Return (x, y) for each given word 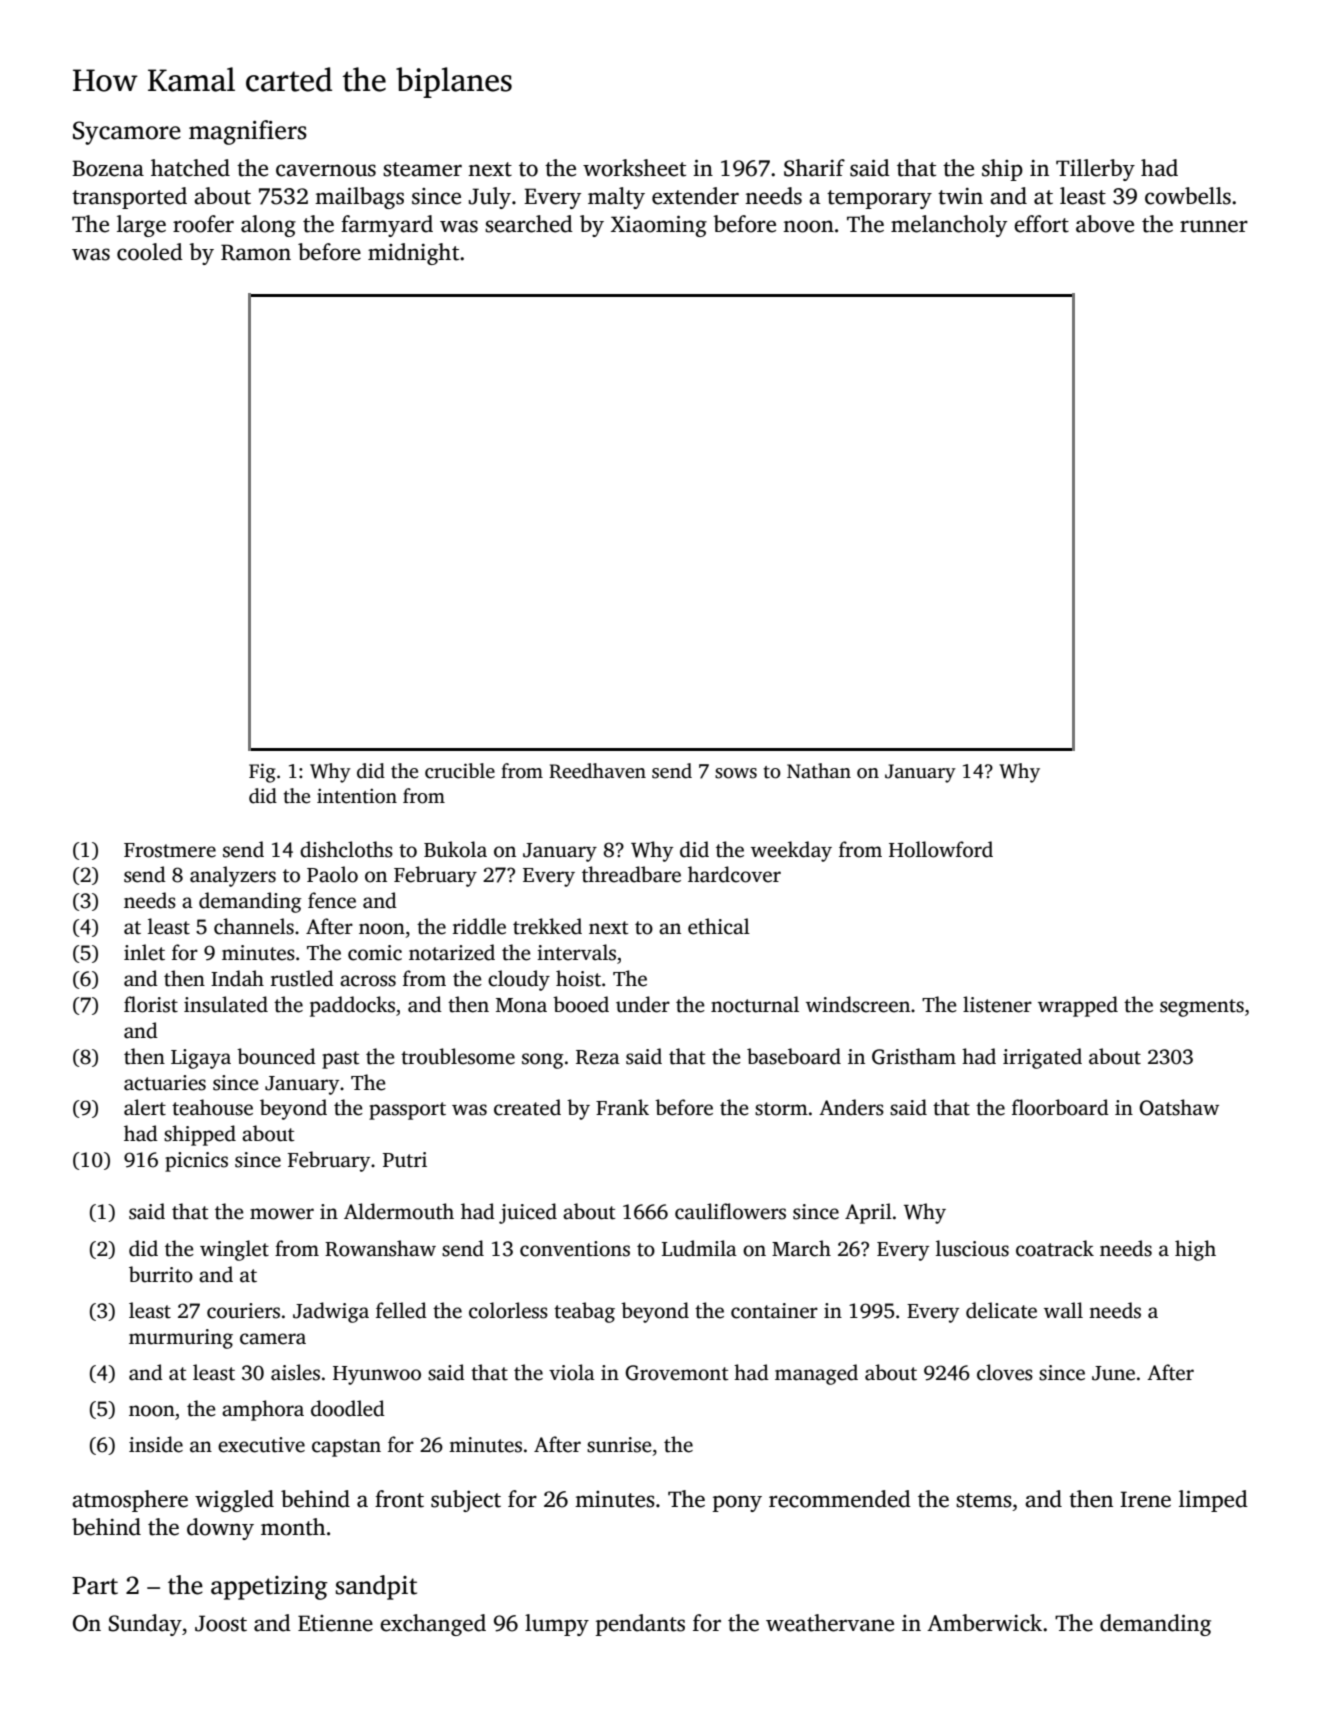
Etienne (335, 1623)
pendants (640, 1625)
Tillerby (1095, 170)
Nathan (819, 771)
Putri (405, 1160)
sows (736, 773)
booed (581, 1004)
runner (1214, 226)
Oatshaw (1179, 1107)
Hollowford (941, 849)
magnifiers (248, 132)
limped (1213, 1501)
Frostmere (170, 850)
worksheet (634, 168)
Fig (262, 773)
